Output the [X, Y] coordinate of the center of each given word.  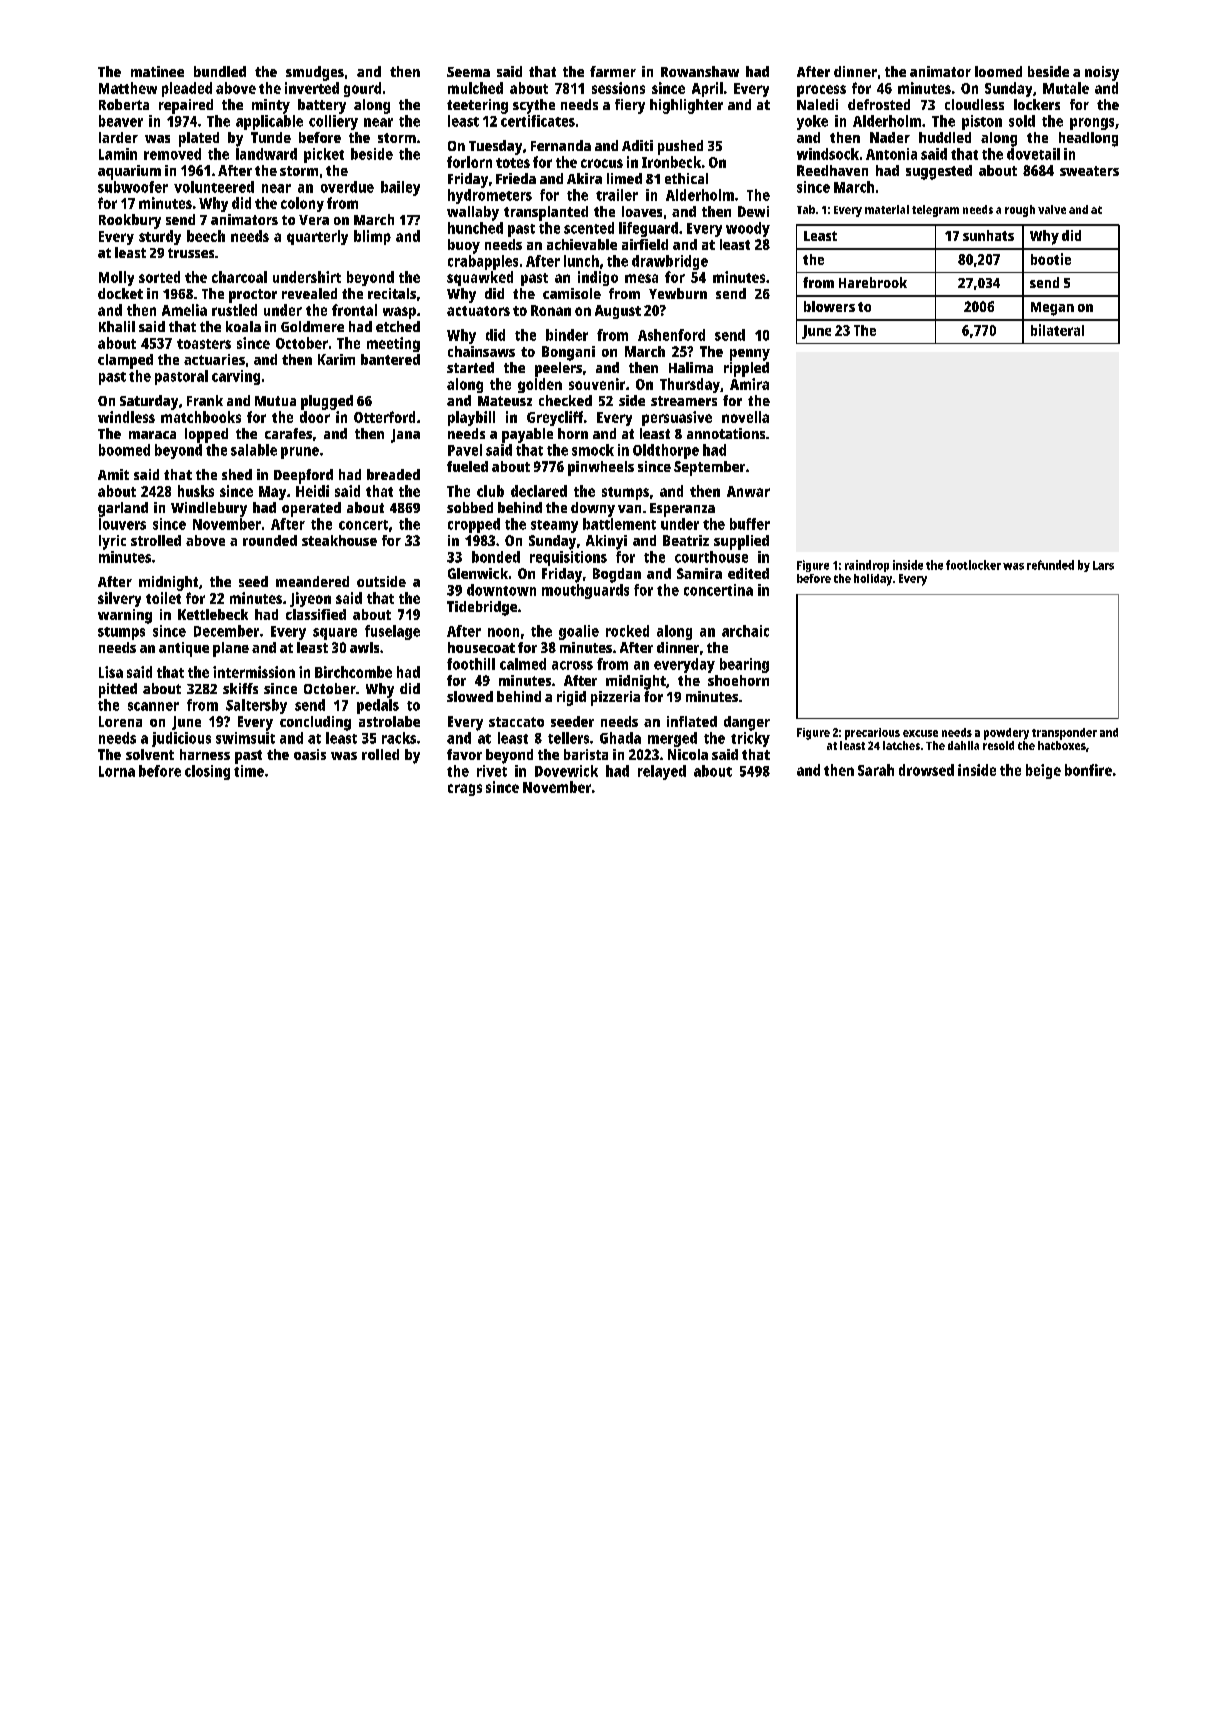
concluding [315, 723]
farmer [613, 71]
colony [302, 204]
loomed [998, 71]
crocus [602, 163]
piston [982, 122]
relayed [662, 772]
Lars [1103, 565]
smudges [315, 73]
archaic [745, 631]
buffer [750, 524]
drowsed [926, 770]
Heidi [312, 491]
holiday [873, 580]
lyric [112, 542]
